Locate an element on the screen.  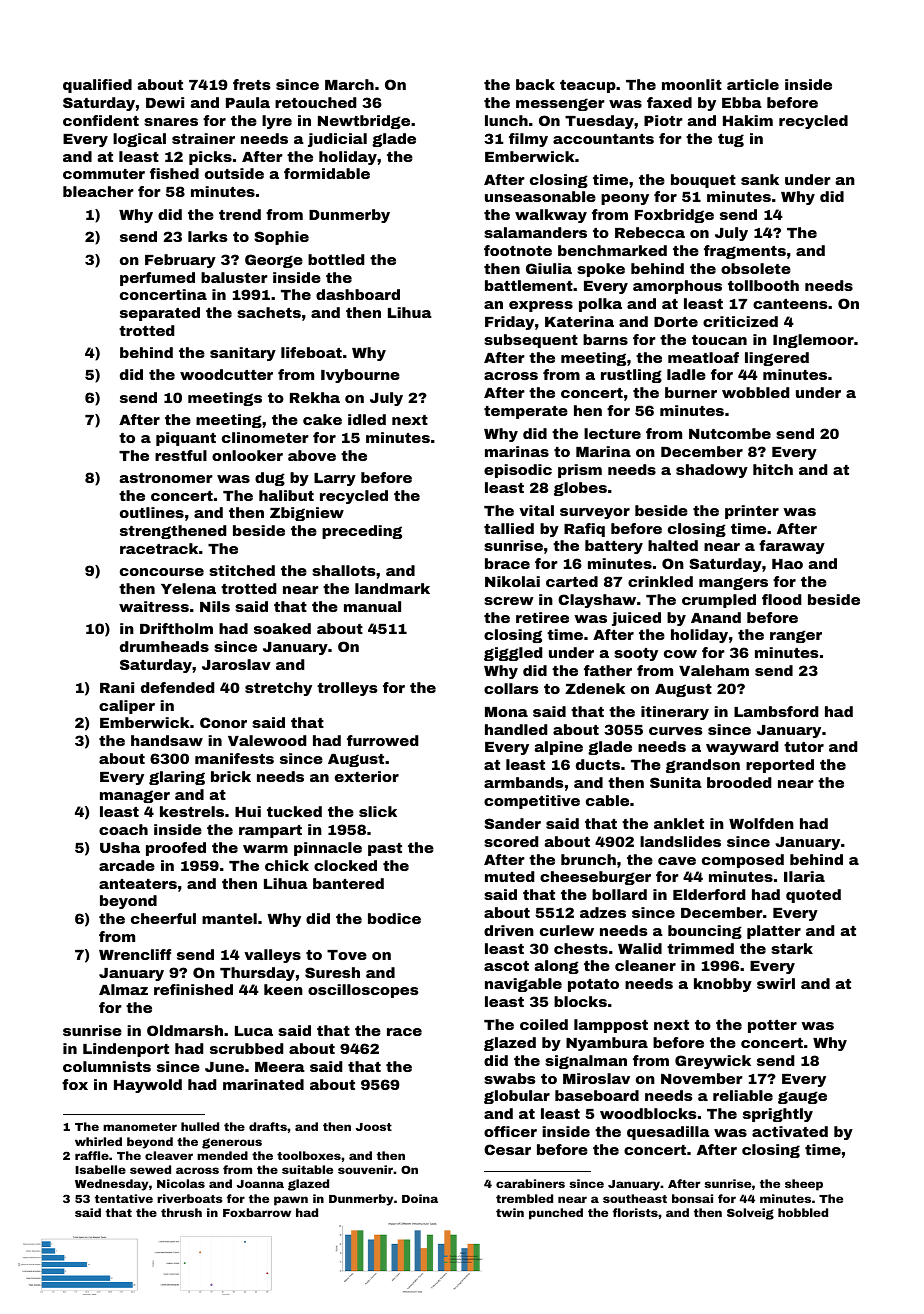
Hui is located at coordinates (248, 811).
